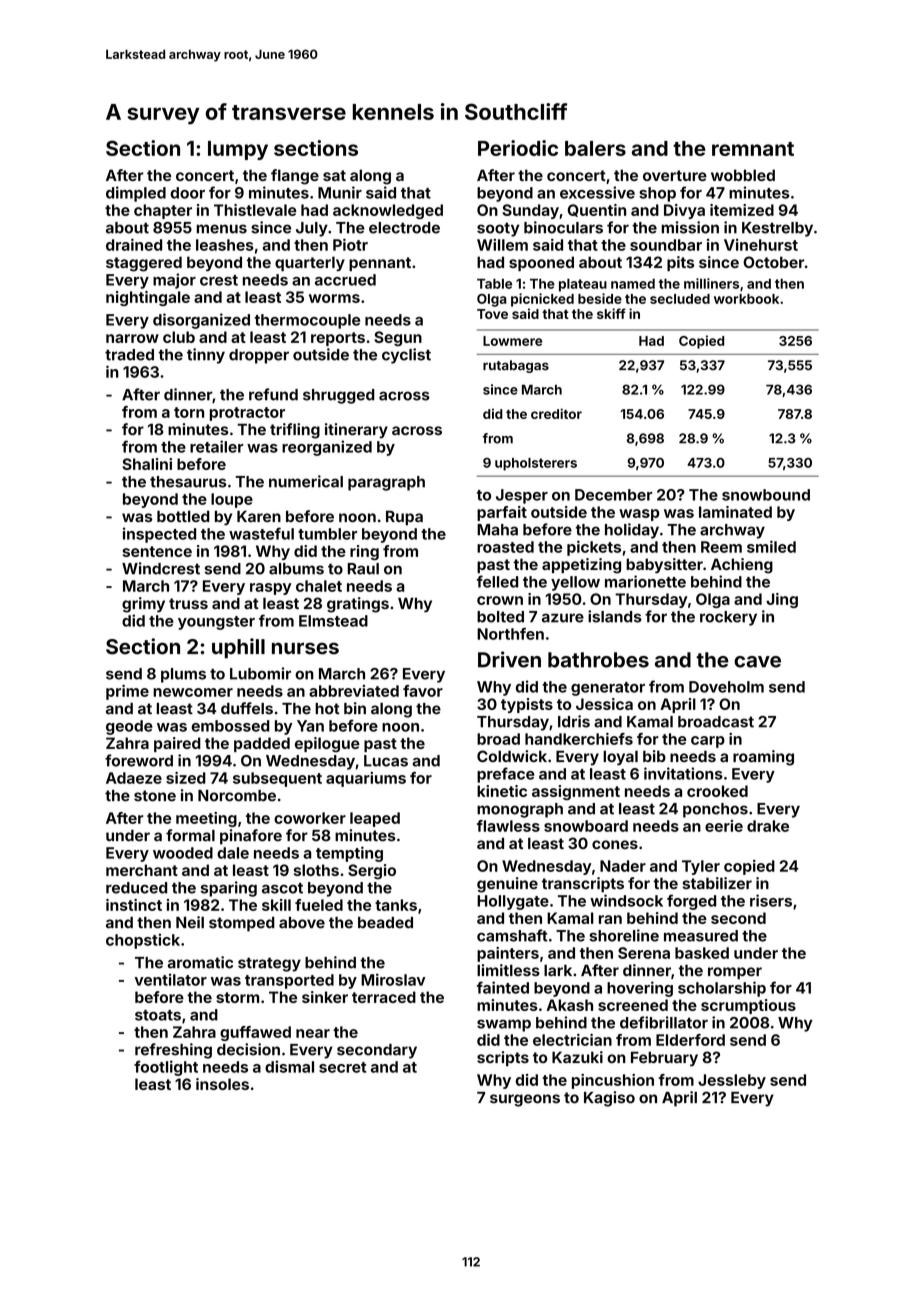 The height and width of the image is (1308, 924). What do you see at coordinates (743, 175) in the image?
I see `wobbled` at bounding box center [743, 175].
